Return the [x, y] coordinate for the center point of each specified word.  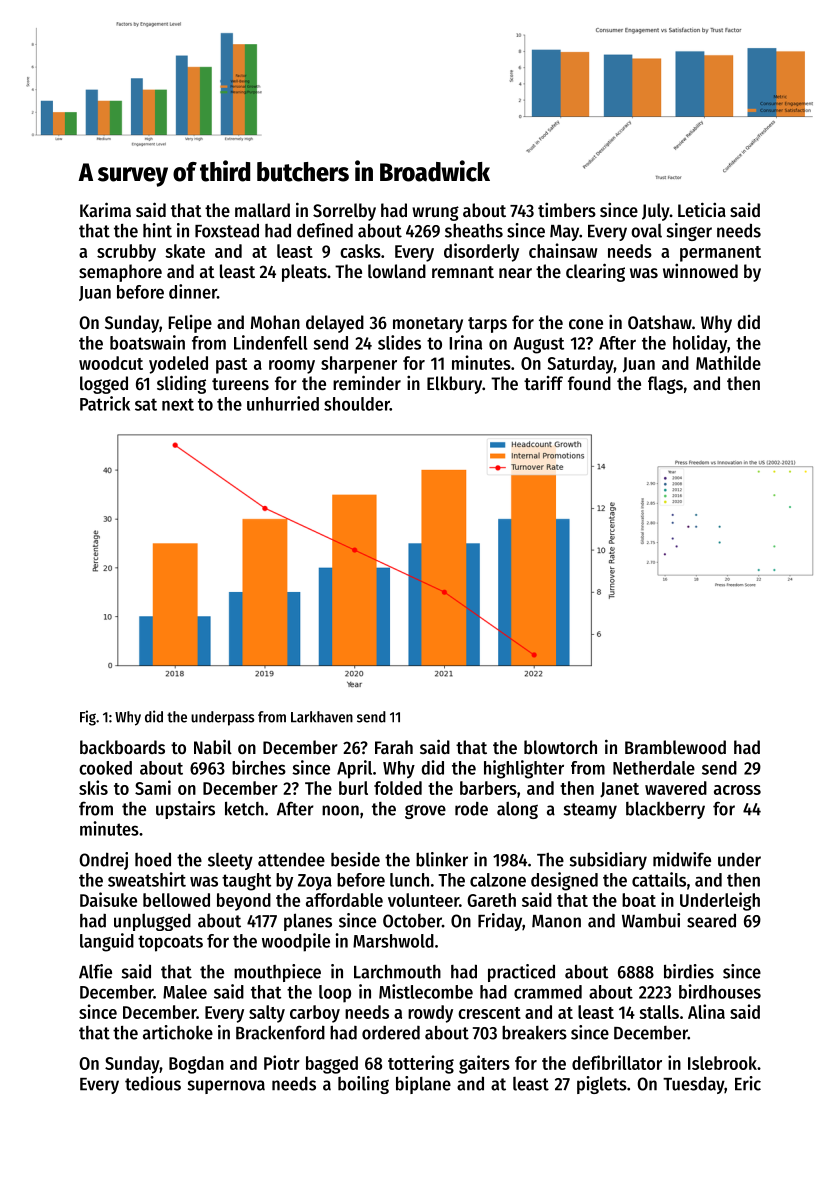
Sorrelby [344, 212]
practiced [521, 973]
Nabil [213, 746]
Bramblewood [675, 747]
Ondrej [103, 861]
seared [711, 920]
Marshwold [393, 941]
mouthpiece [277, 973]
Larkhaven [322, 717]
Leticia [702, 209]
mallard [262, 210]
